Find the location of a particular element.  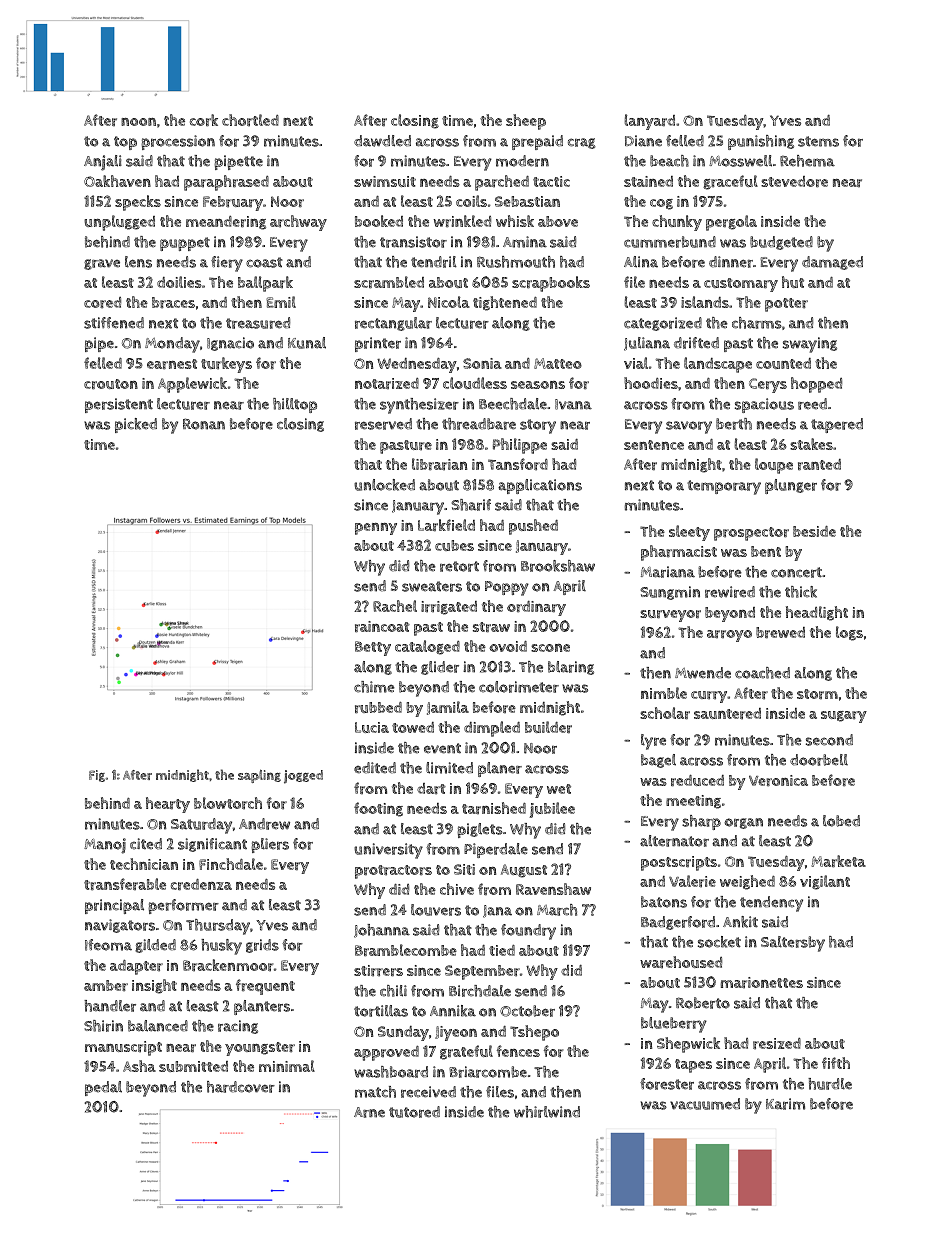

punishing is located at coordinates (761, 142).
